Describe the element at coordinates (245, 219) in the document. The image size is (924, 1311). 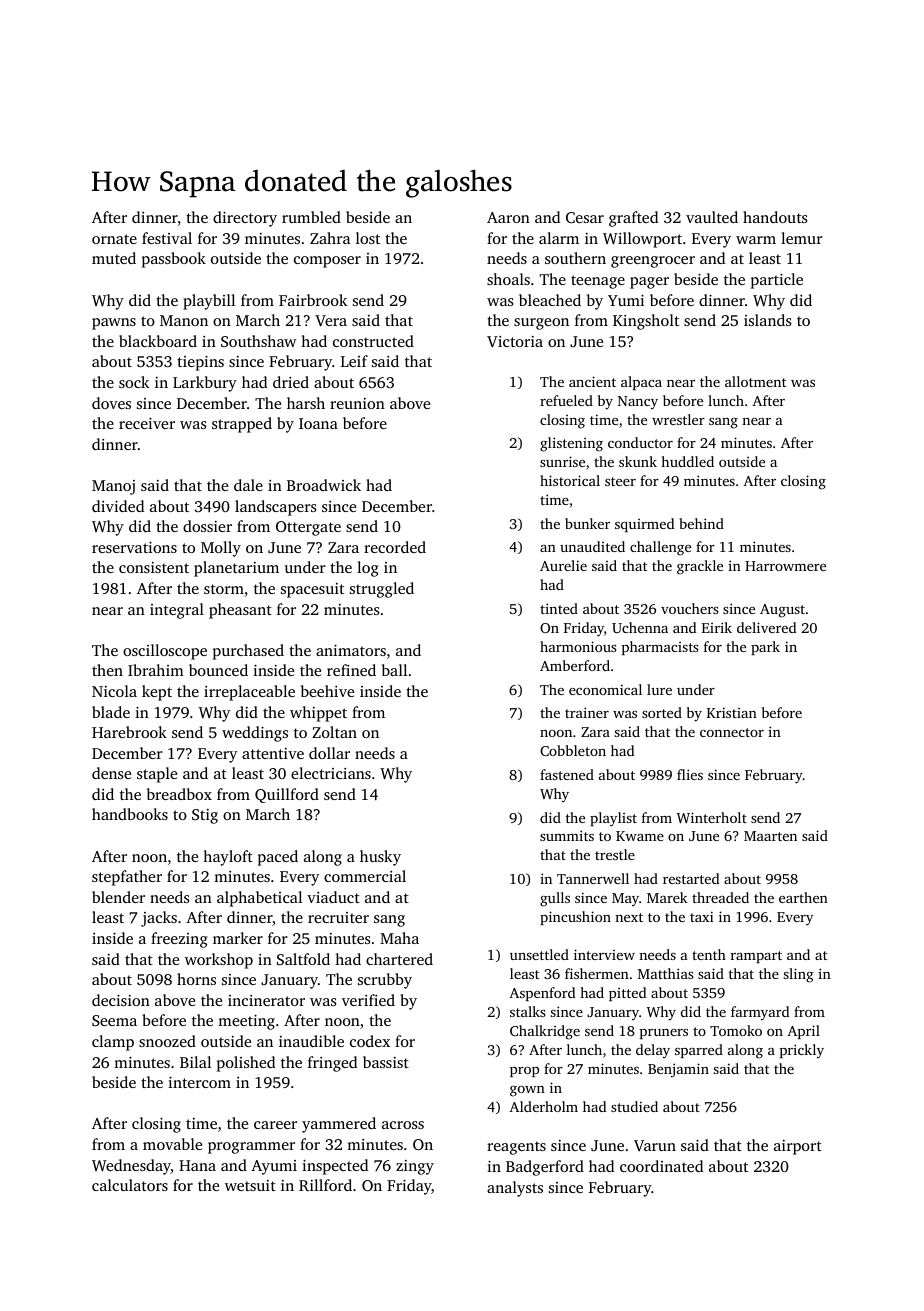
I see `directory` at that location.
